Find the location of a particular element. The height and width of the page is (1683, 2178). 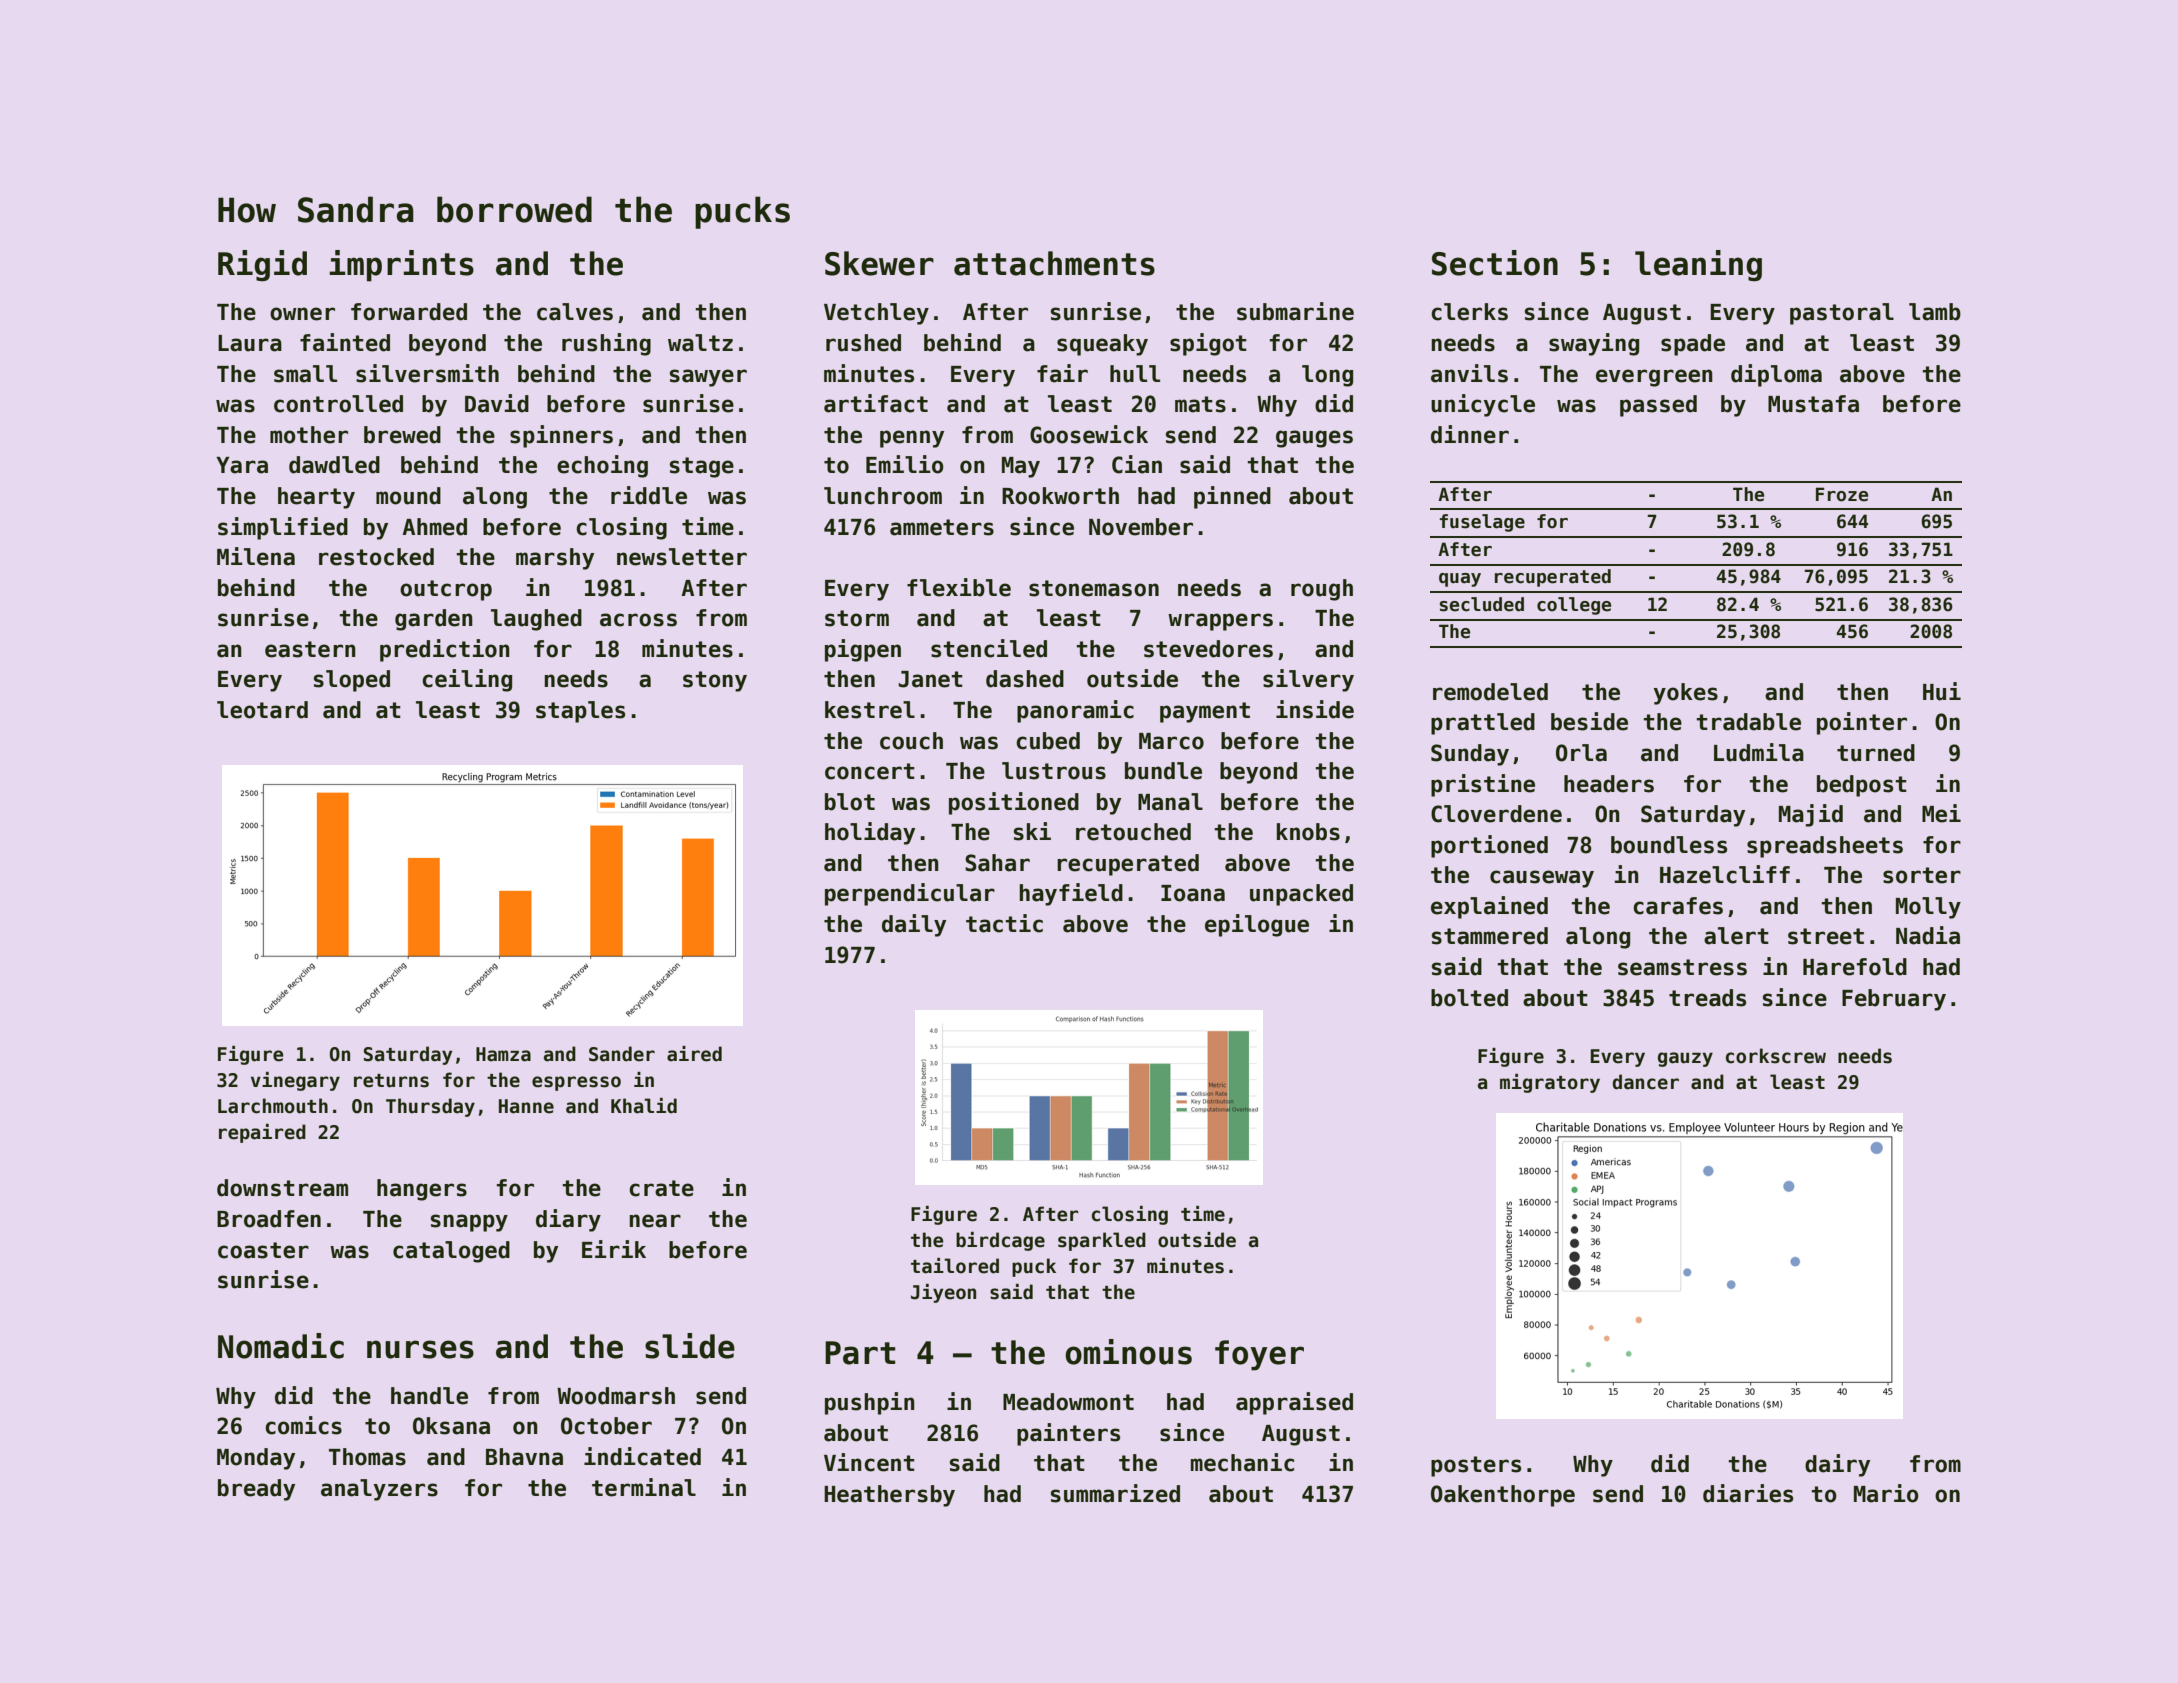

controlled is located at coordinates (338, 404).
